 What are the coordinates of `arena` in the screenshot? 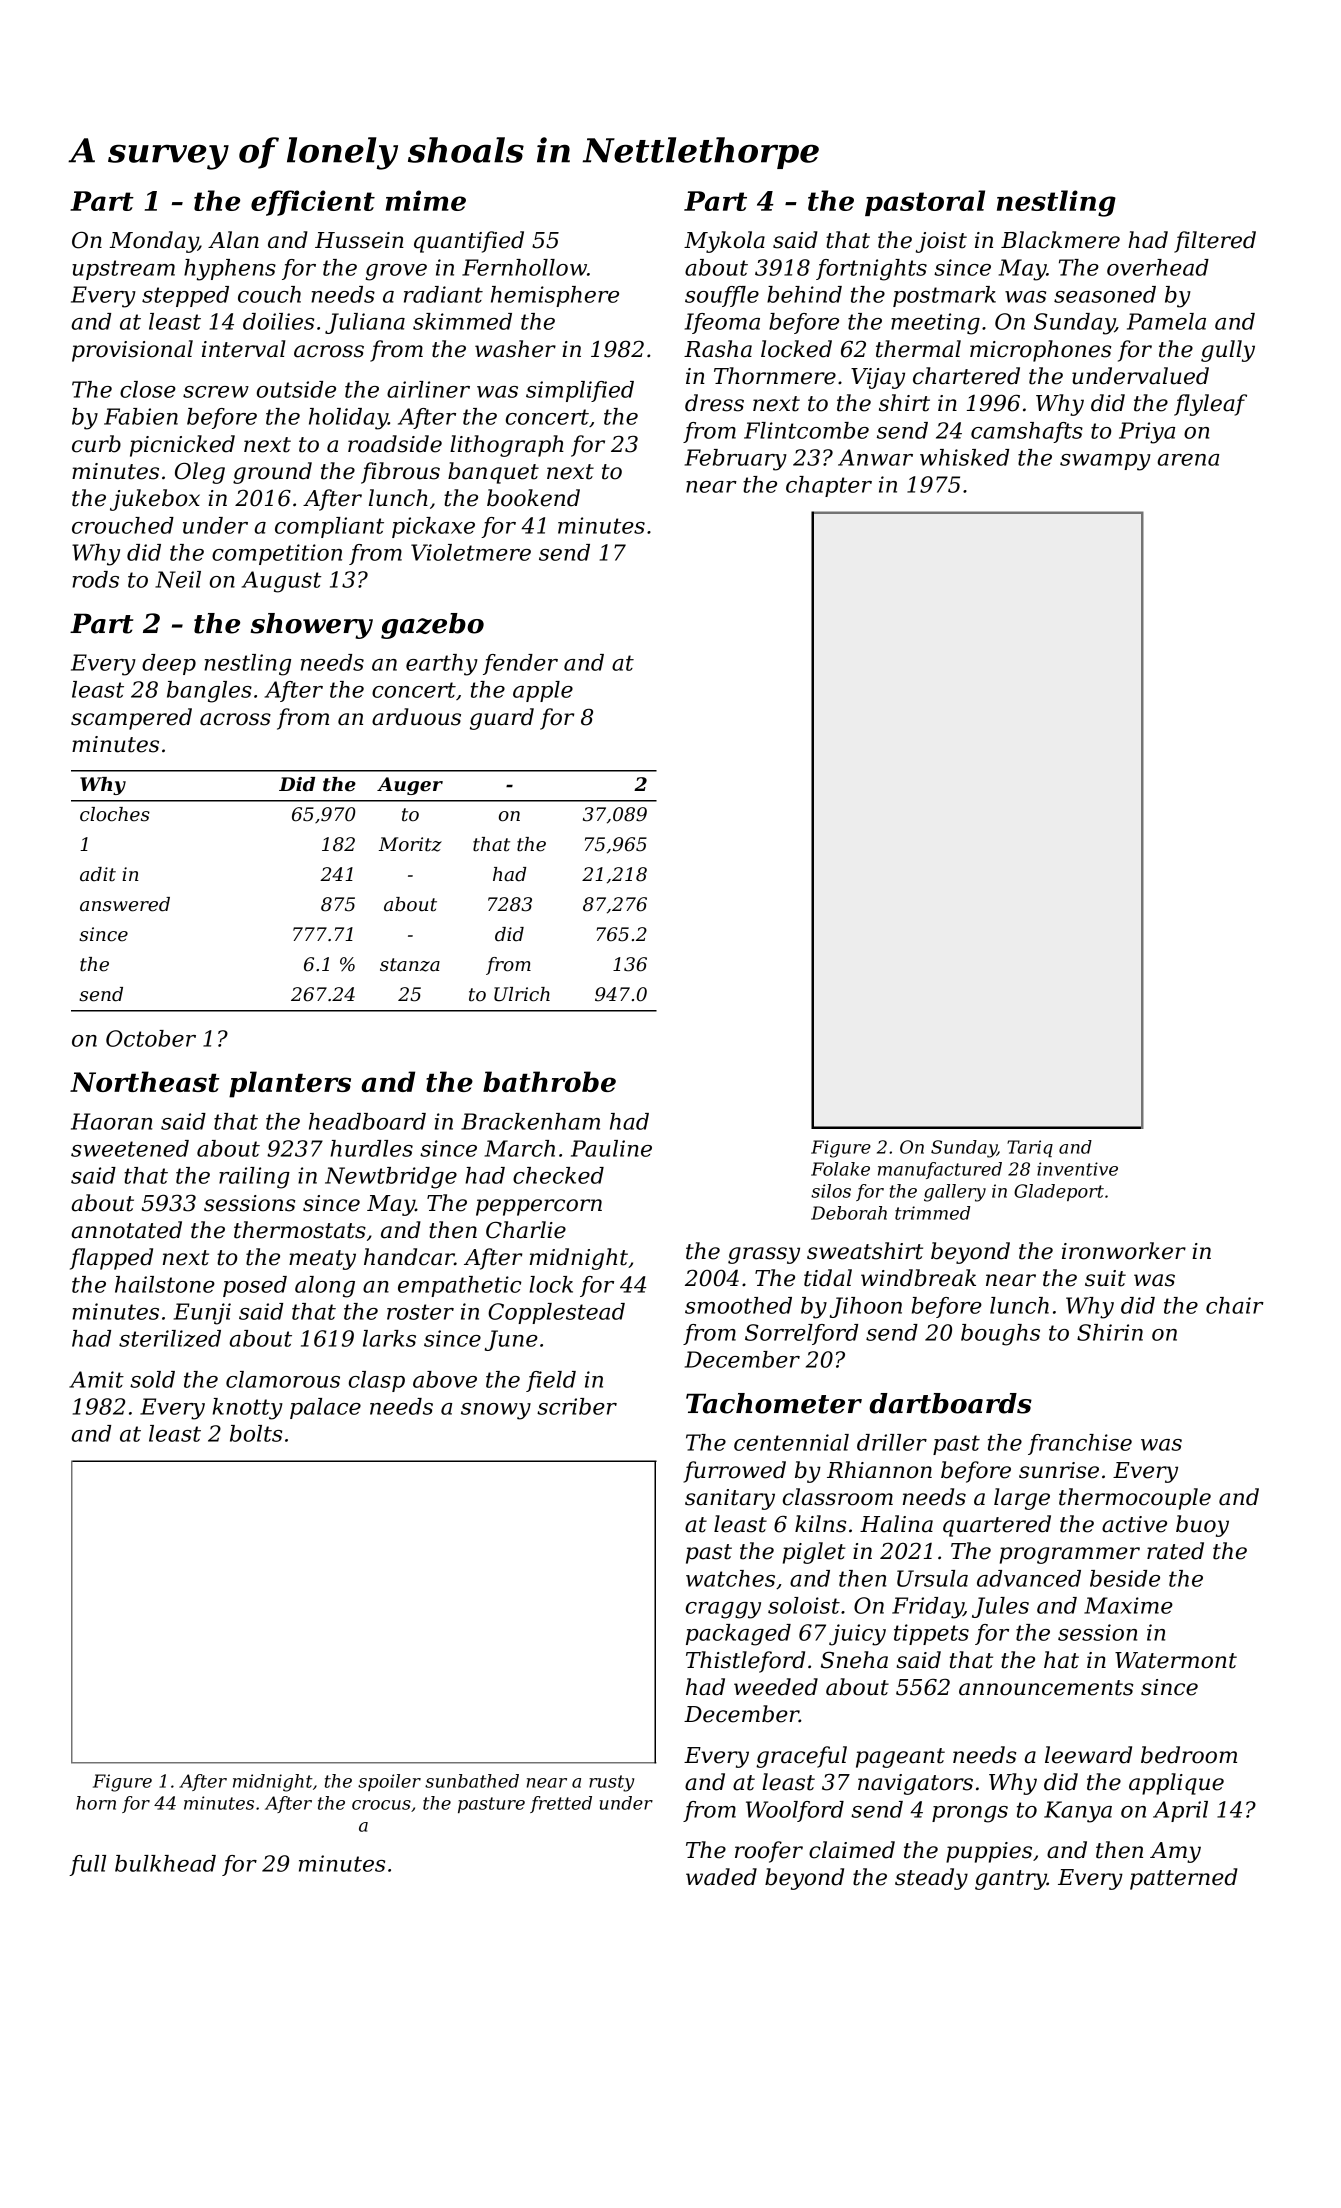 It's located at (1188, 460).
